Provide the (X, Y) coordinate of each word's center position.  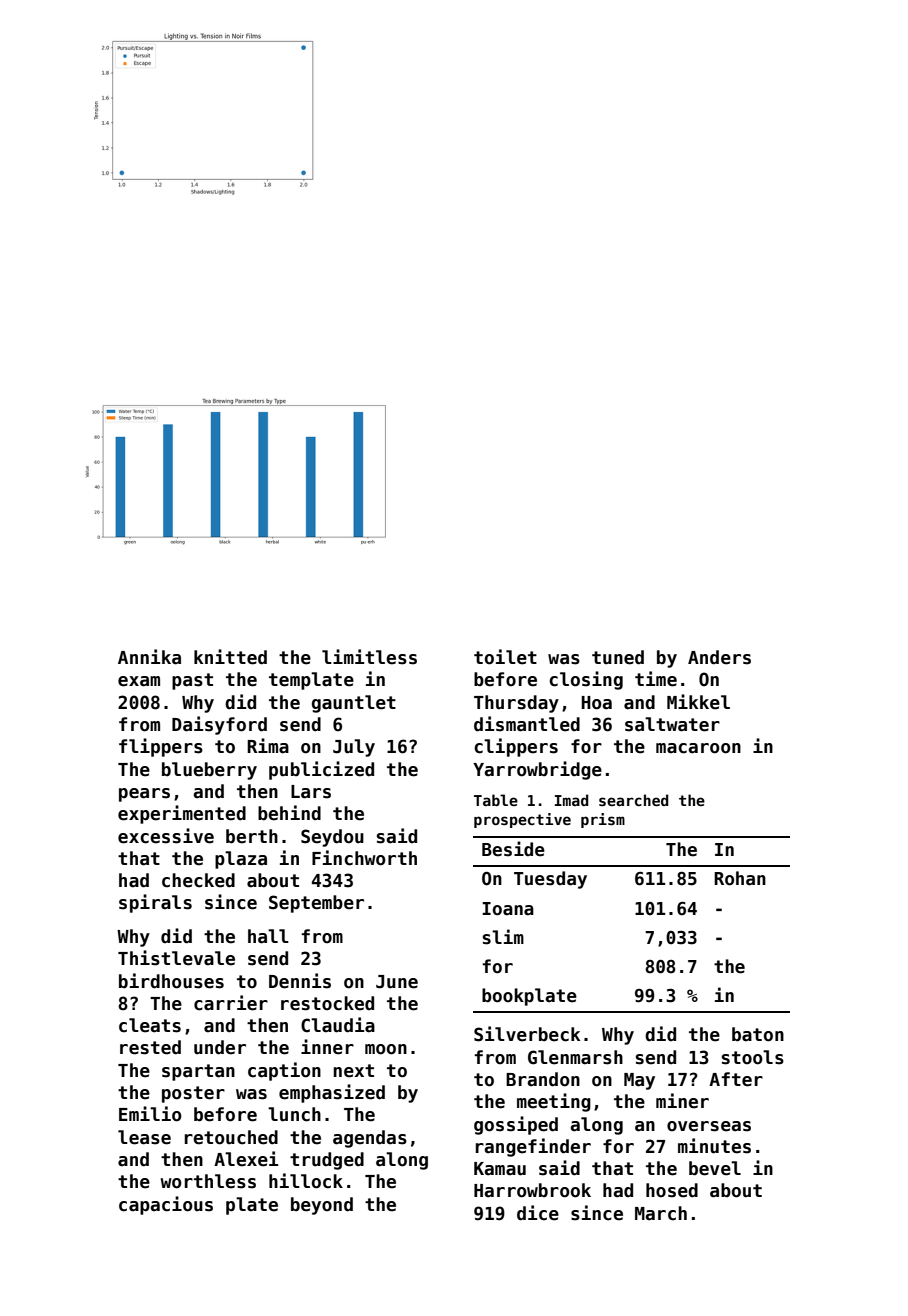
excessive (166, 836)
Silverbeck (527, 1034)
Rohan (740, 878)
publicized (321, 770)
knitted (230, 657)
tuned (618, 657)
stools (753, 1057)
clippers (516, 747)
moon (386, 1049)
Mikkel (698, 702)
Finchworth (364, 858)
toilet (505, 657)
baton (758, 1034)
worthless (208, 1181)
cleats (150, 1025)
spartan (198, 1072)
